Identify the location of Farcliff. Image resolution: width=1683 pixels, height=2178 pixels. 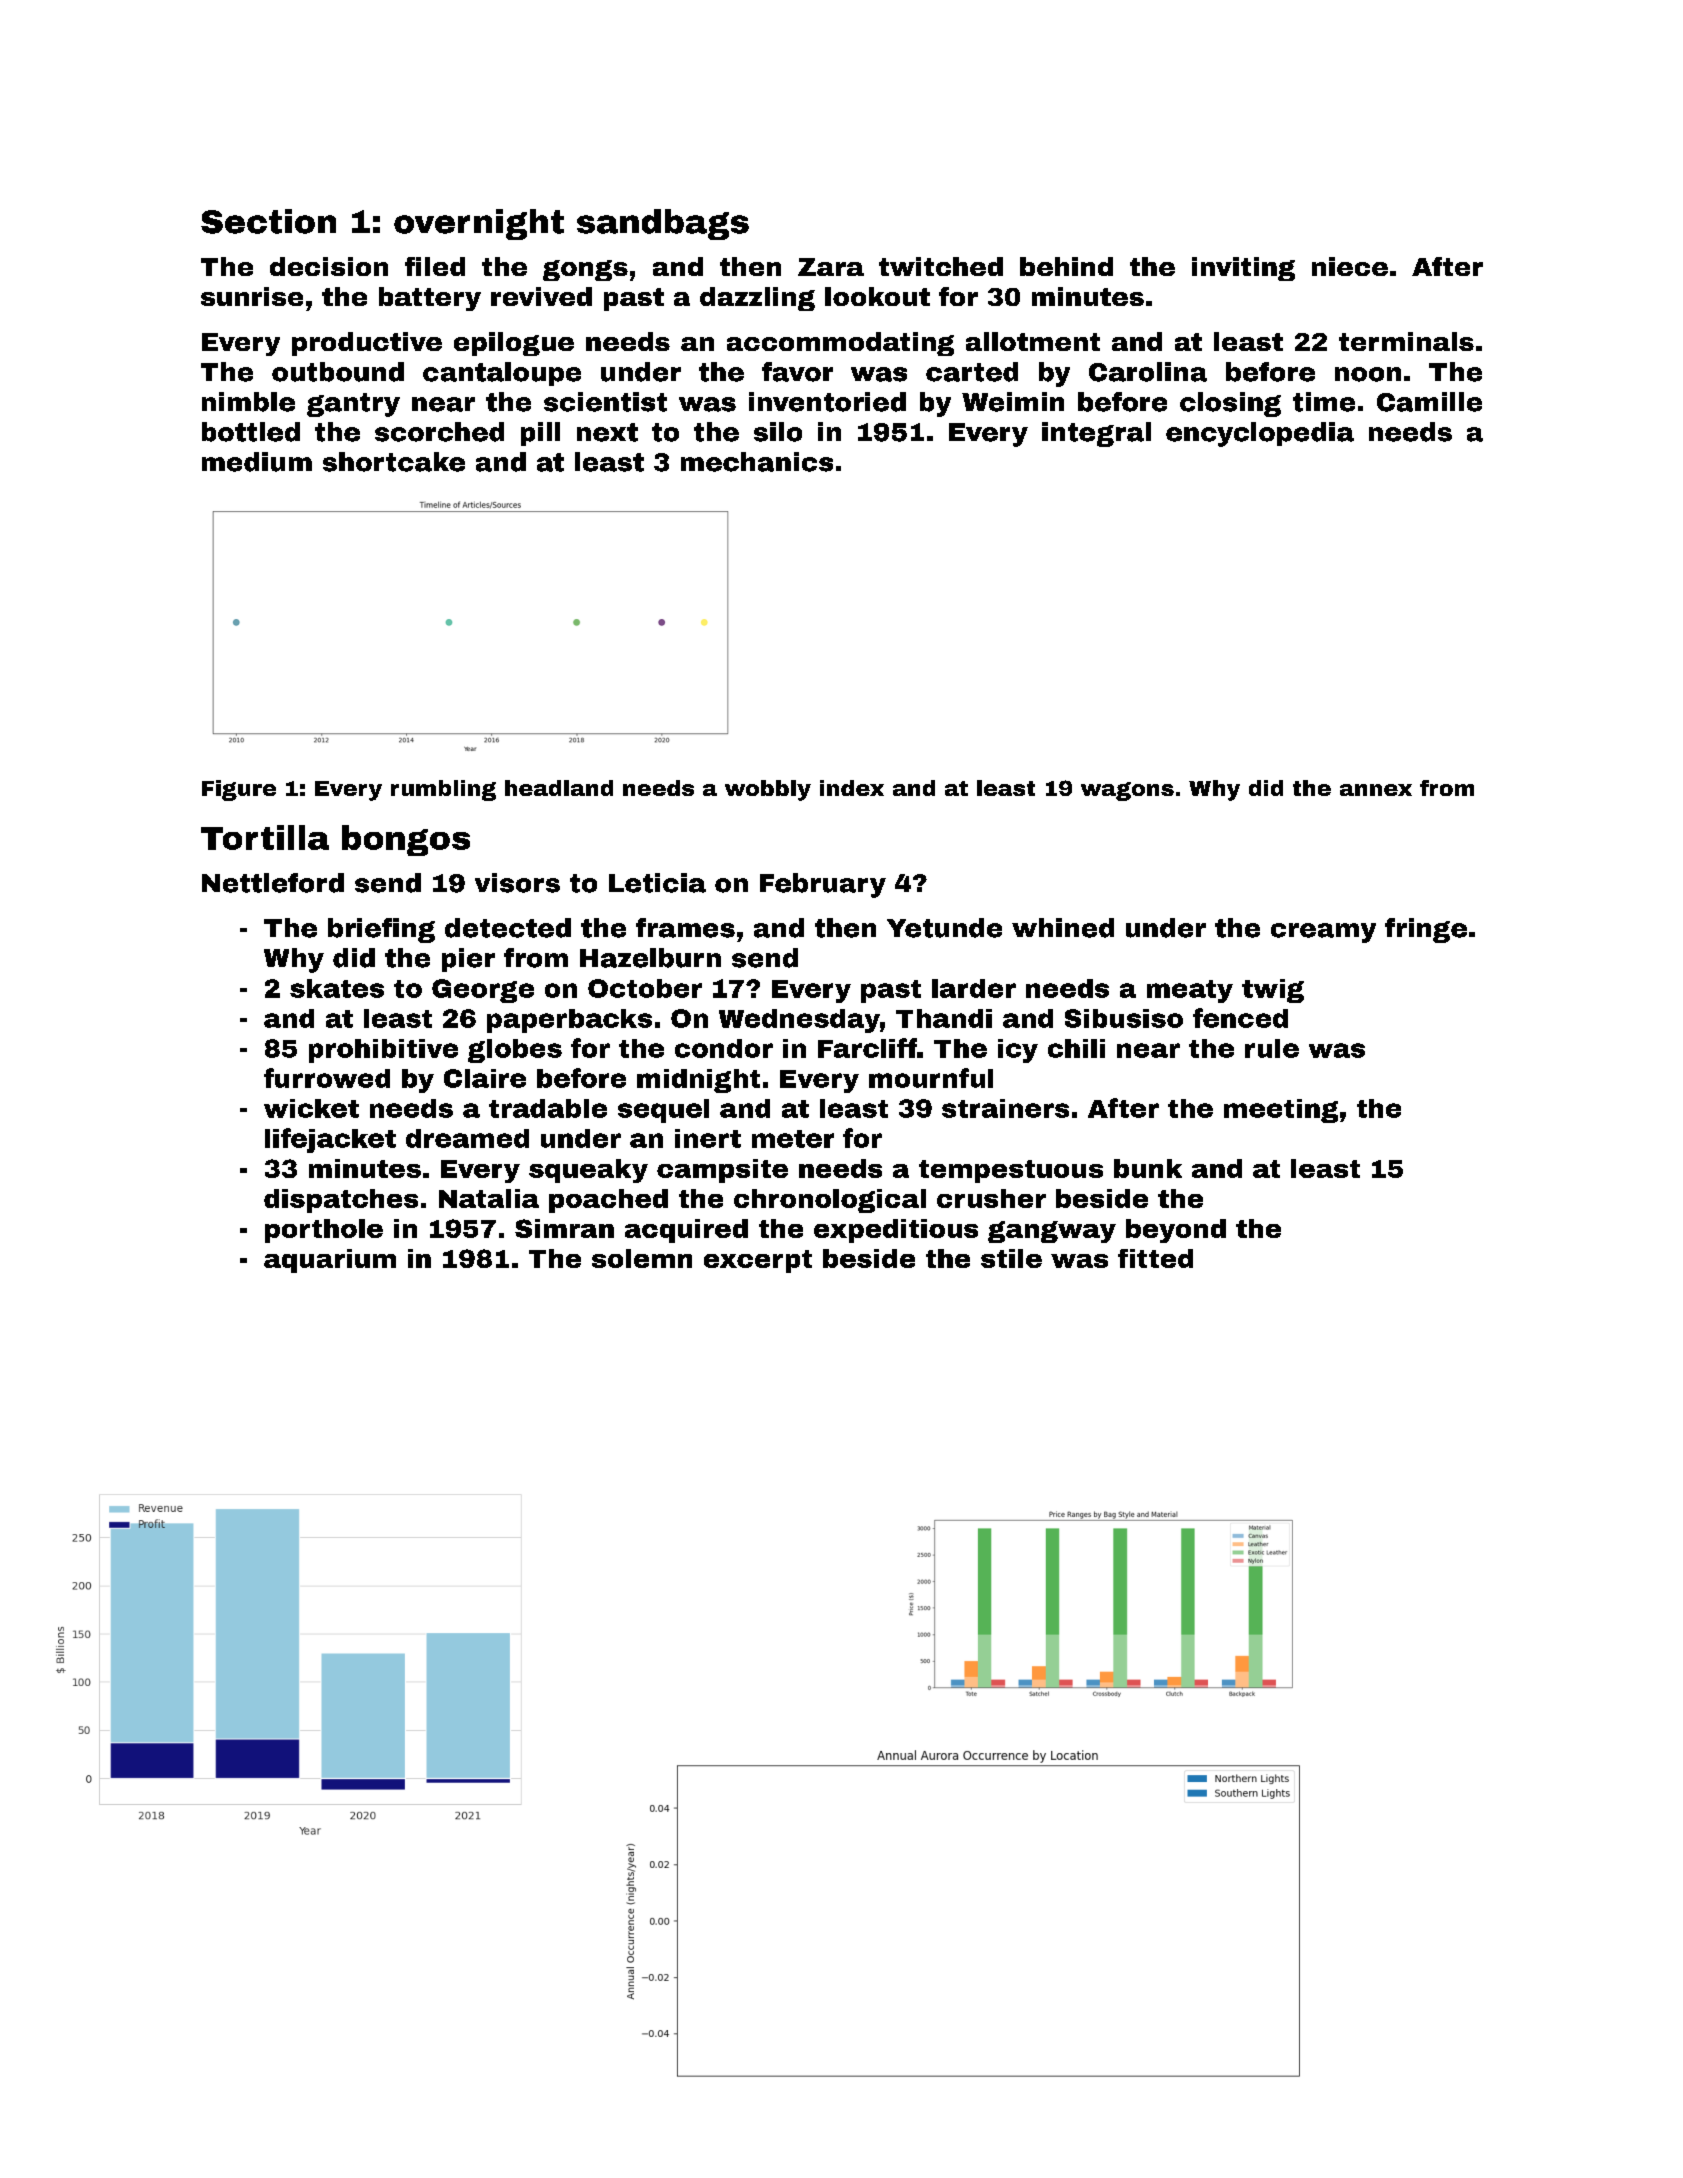
(867, 1048).
